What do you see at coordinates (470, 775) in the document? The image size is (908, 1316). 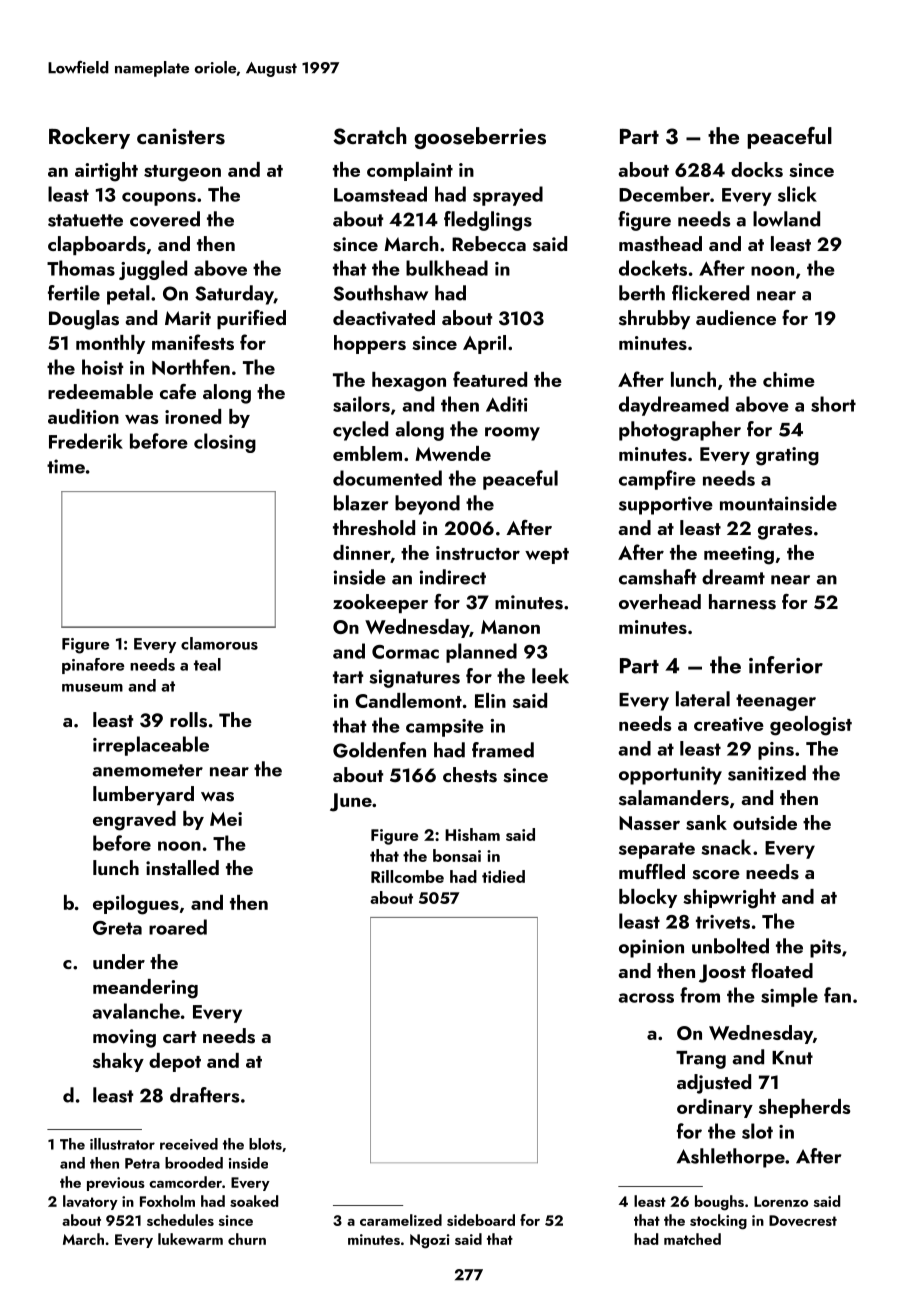 I see `chests` at bounding box center [470, 775].
